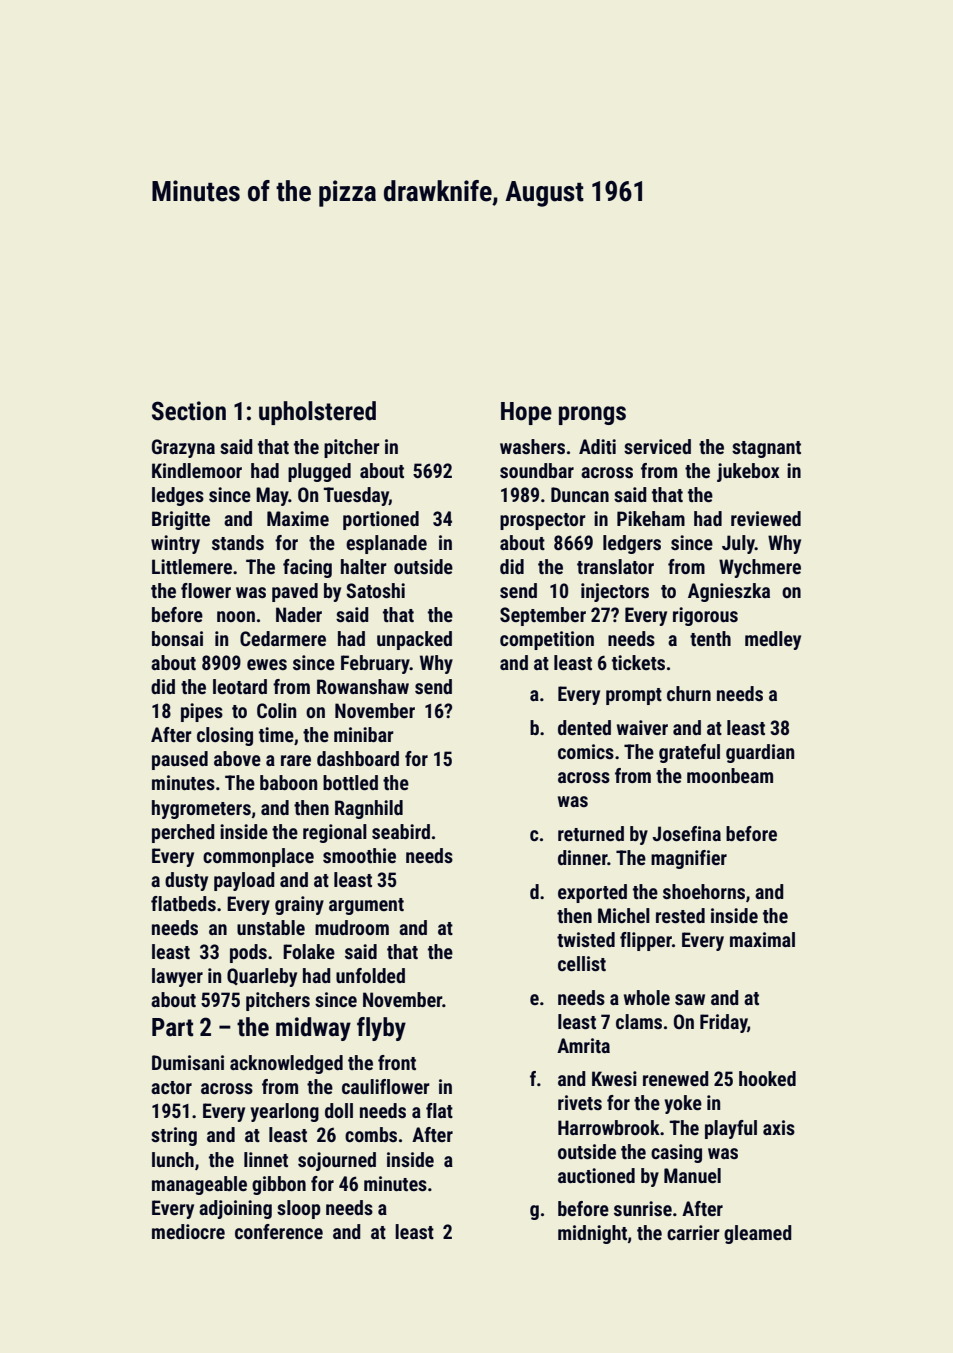  Describe the element at coordinates (175, 544) in the page. I see `wintry` at that location.
